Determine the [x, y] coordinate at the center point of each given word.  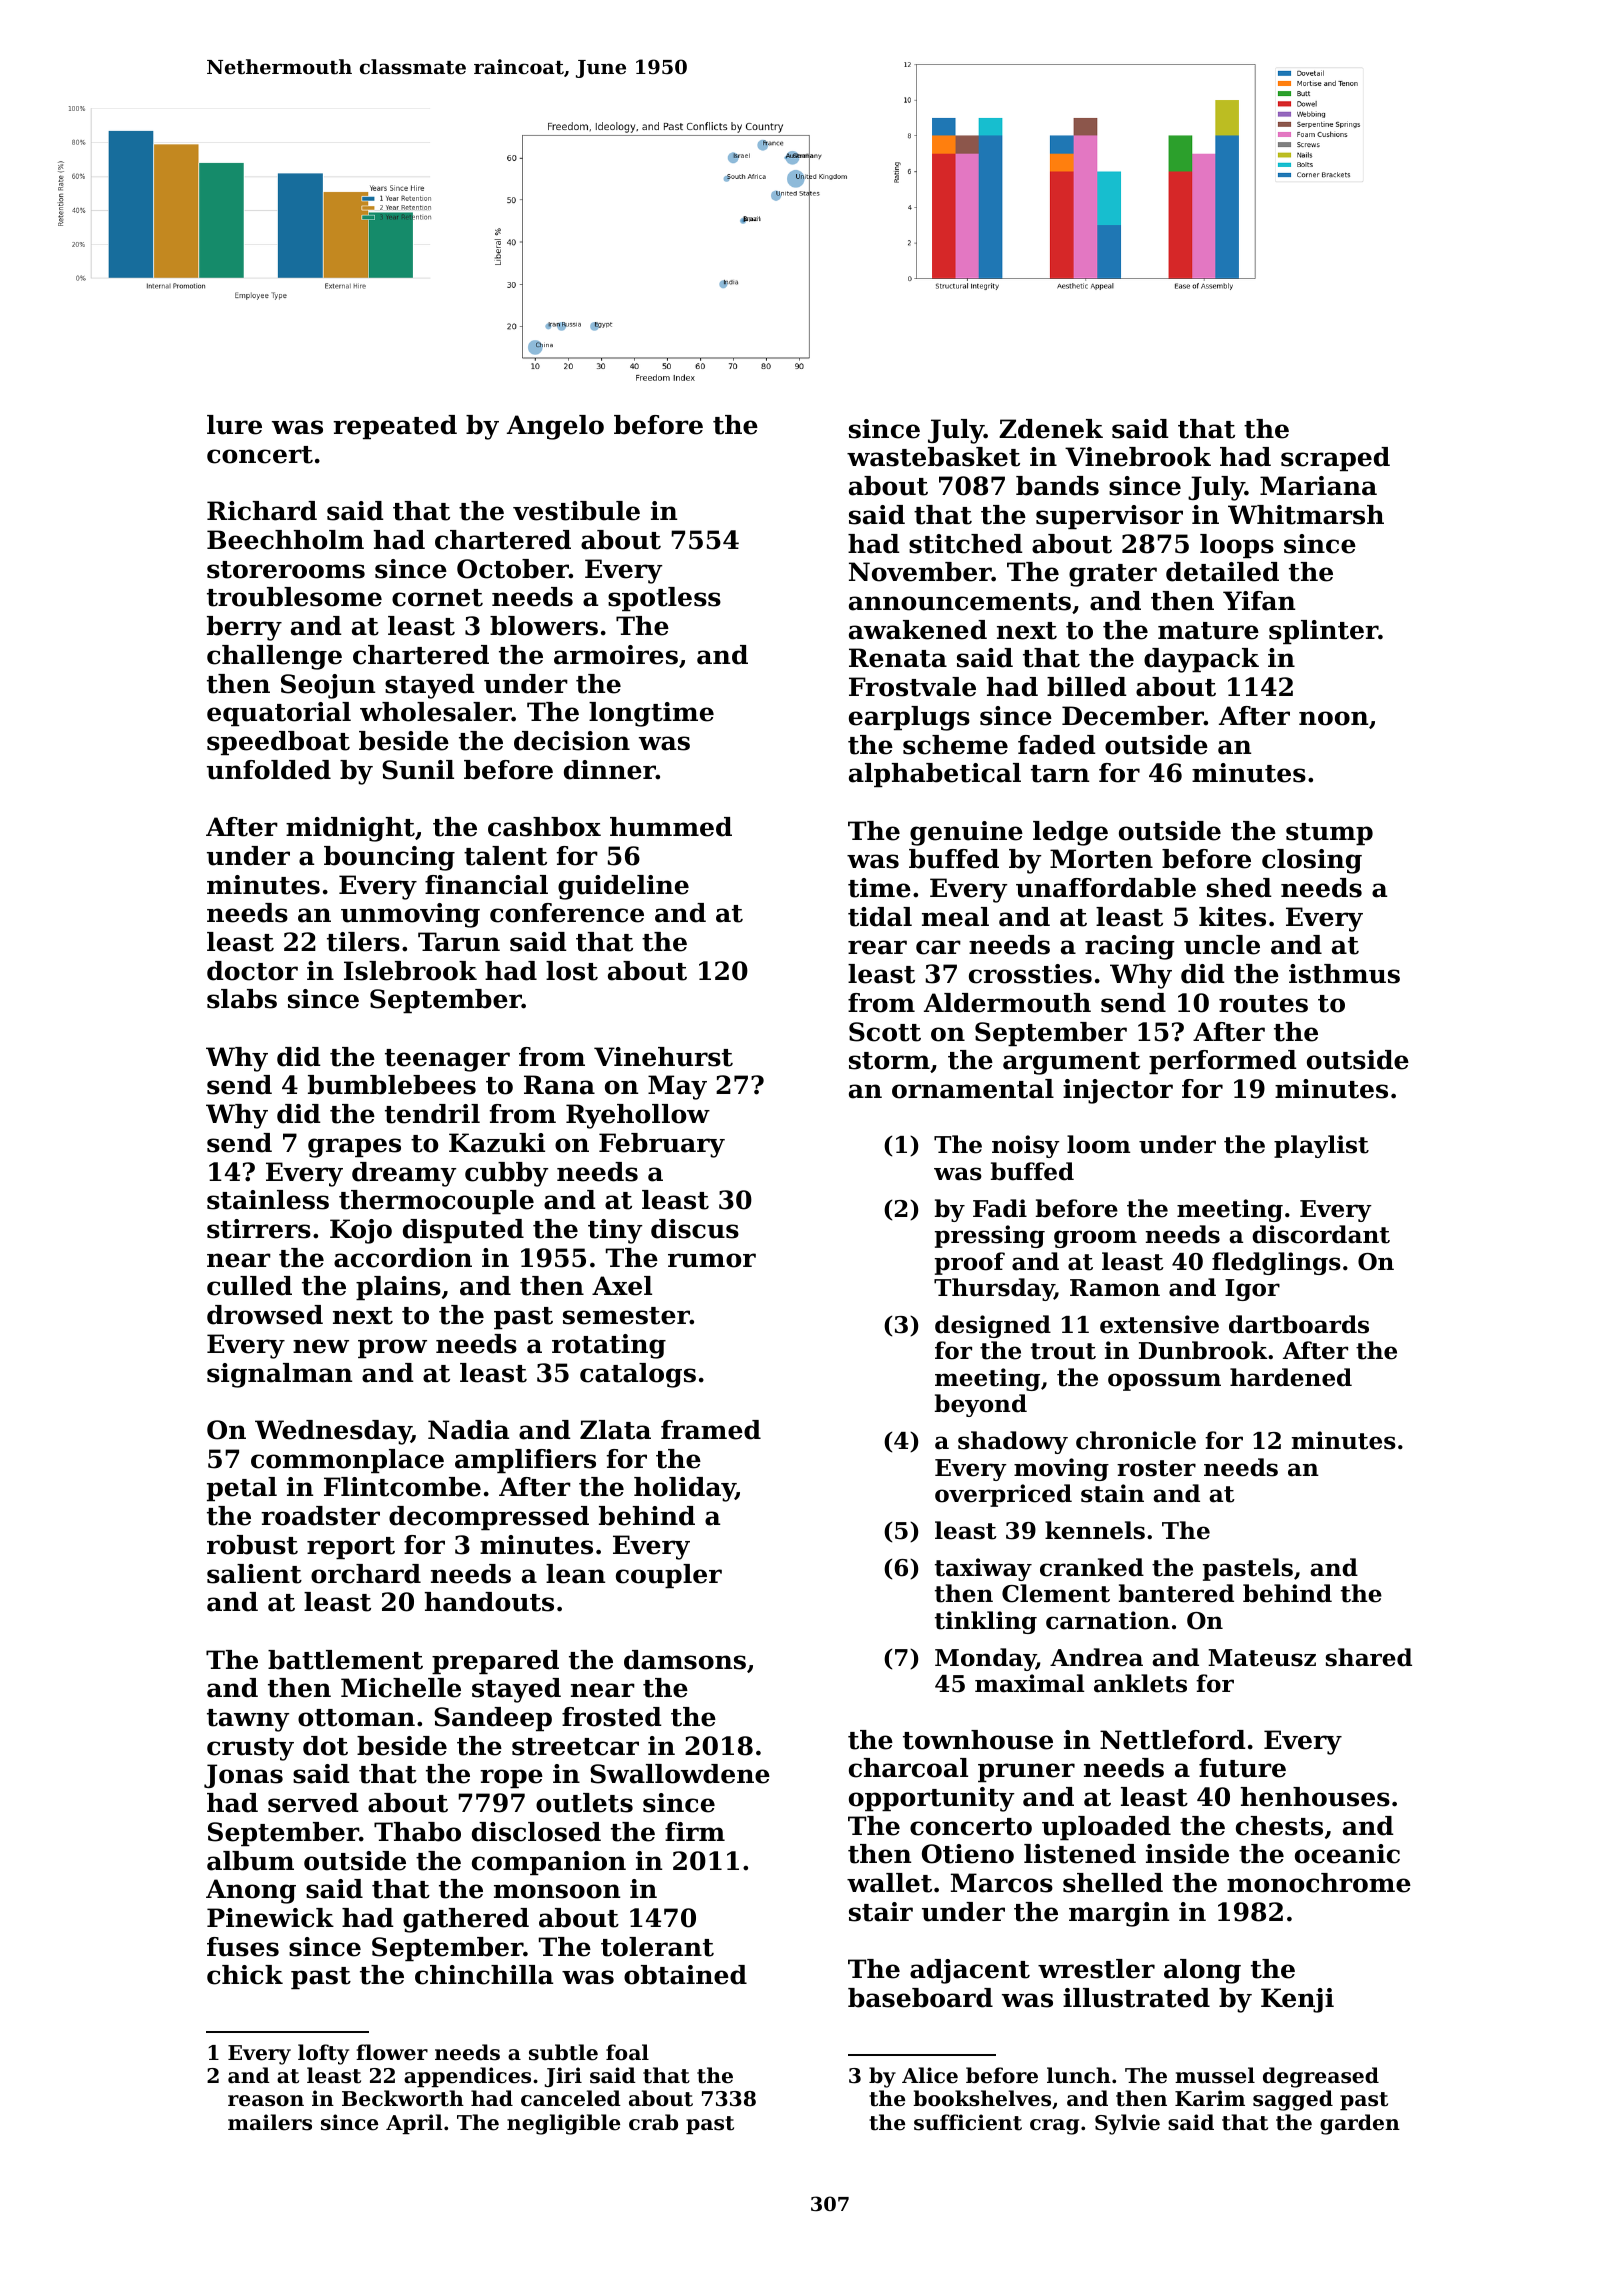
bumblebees [392, 1085]
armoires [616, 655]
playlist [1321, 1146]
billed [1087, 687]
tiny [615, 1231]
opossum [1164, 1382]
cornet [437, 598]
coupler [669, 1576]
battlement [345, 1660]
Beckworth [403, 2098]
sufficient [968, 2122]
